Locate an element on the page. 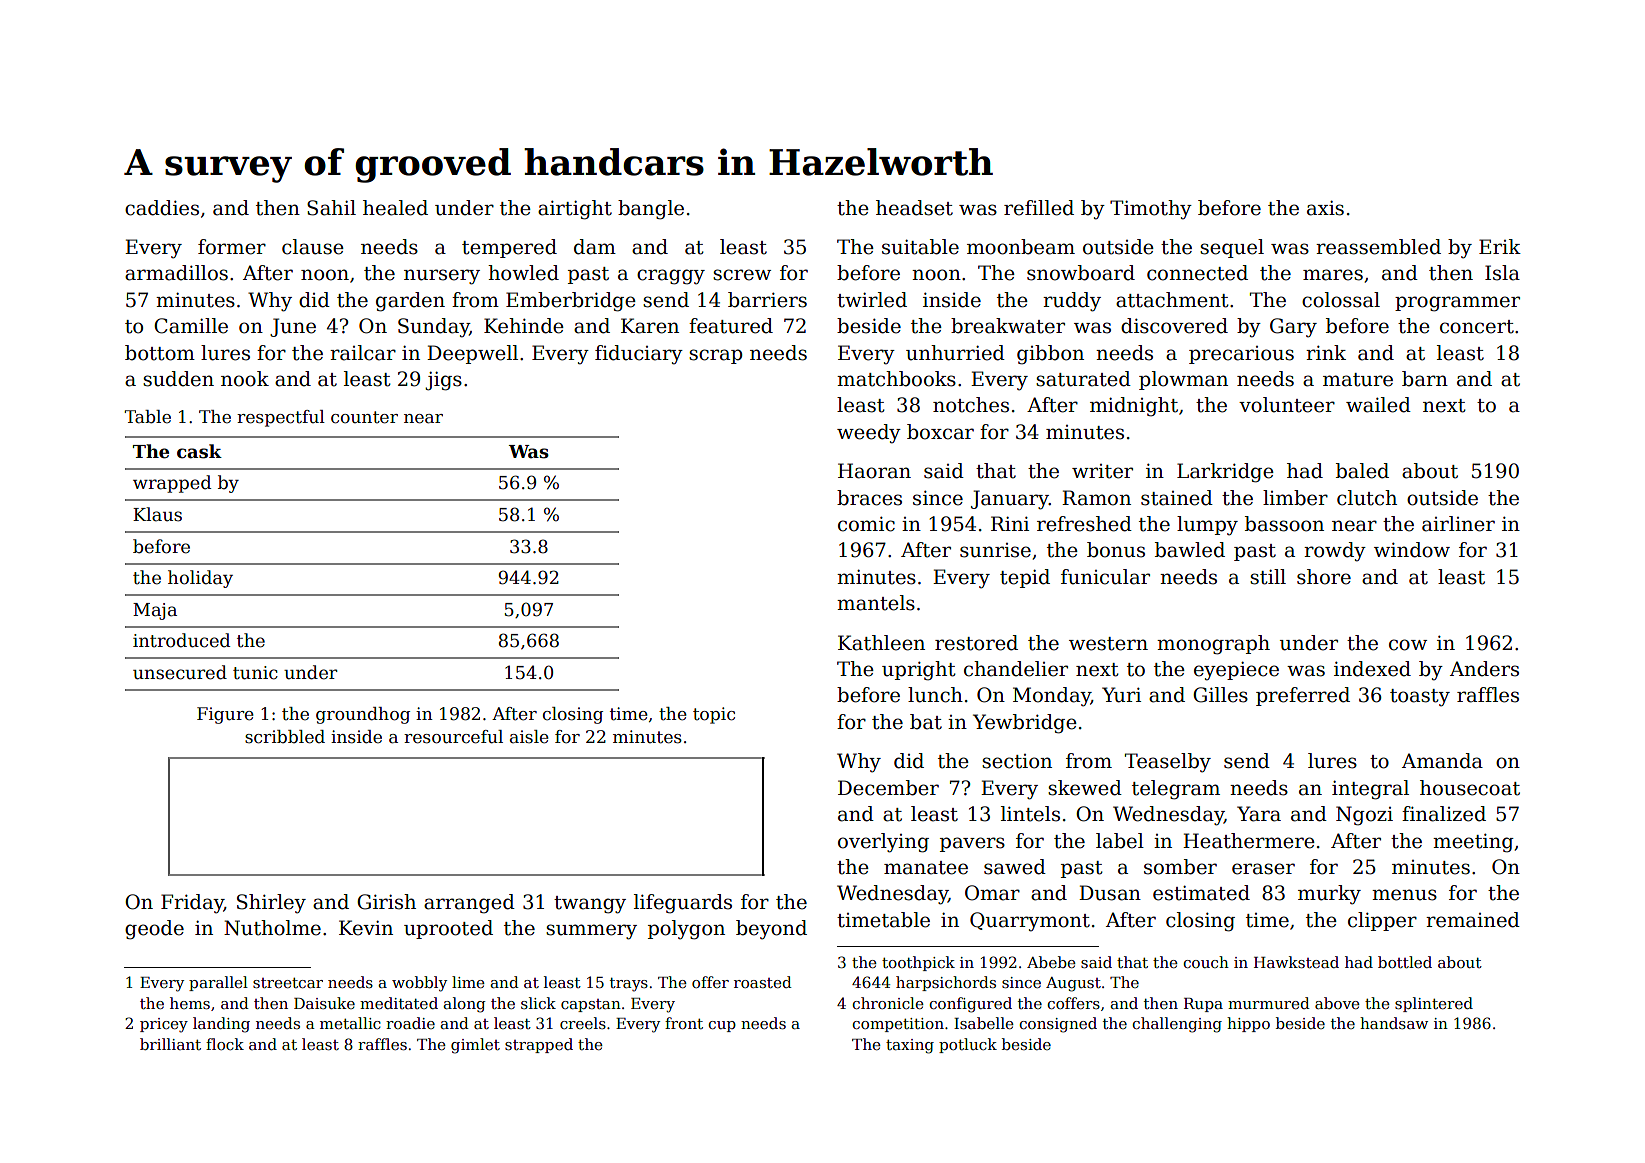 Image resolution: width=1645 pixels, height=1163 pixels. wailed is located at coordinates (1378, 405).
